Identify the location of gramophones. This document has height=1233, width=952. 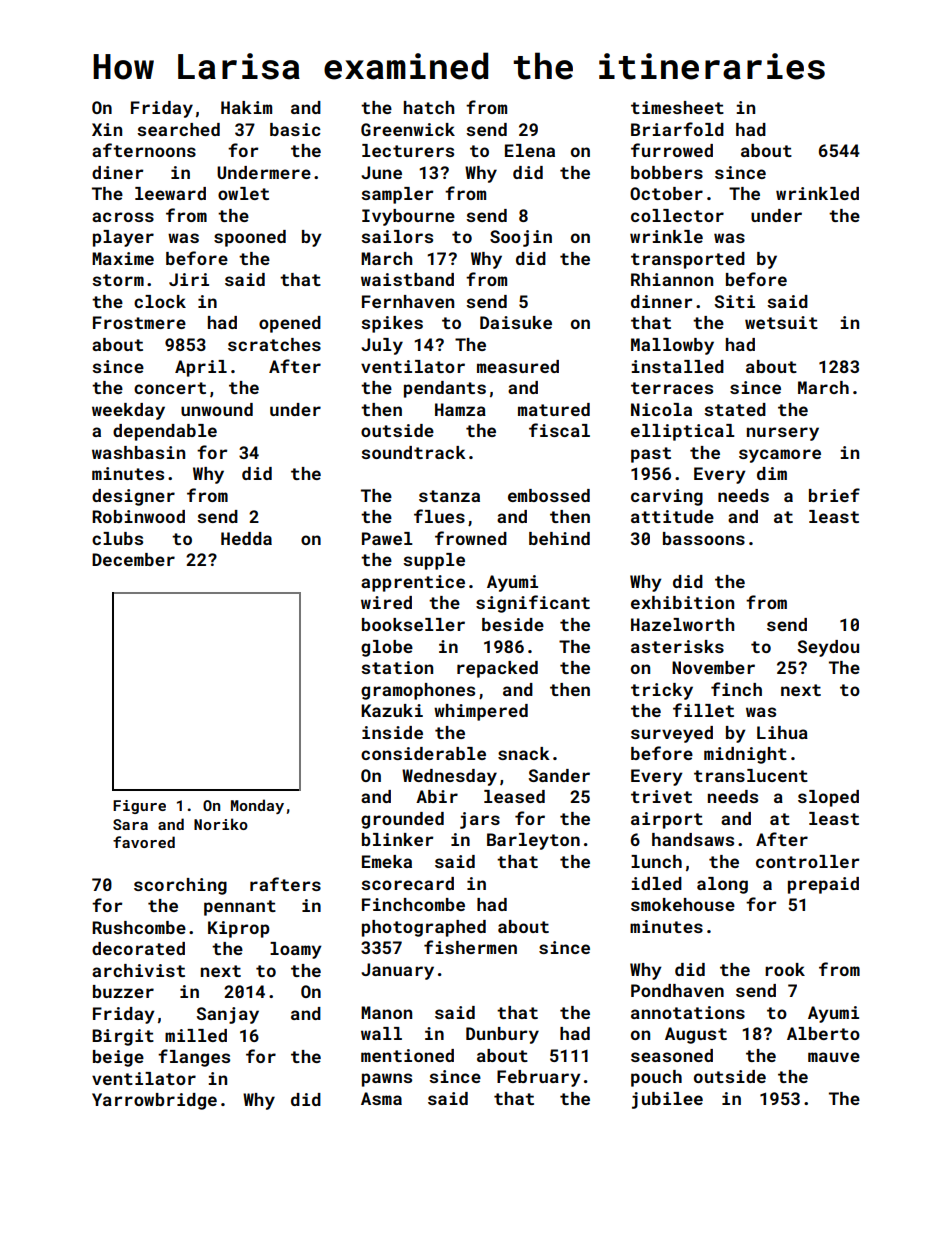
(418, 691).
